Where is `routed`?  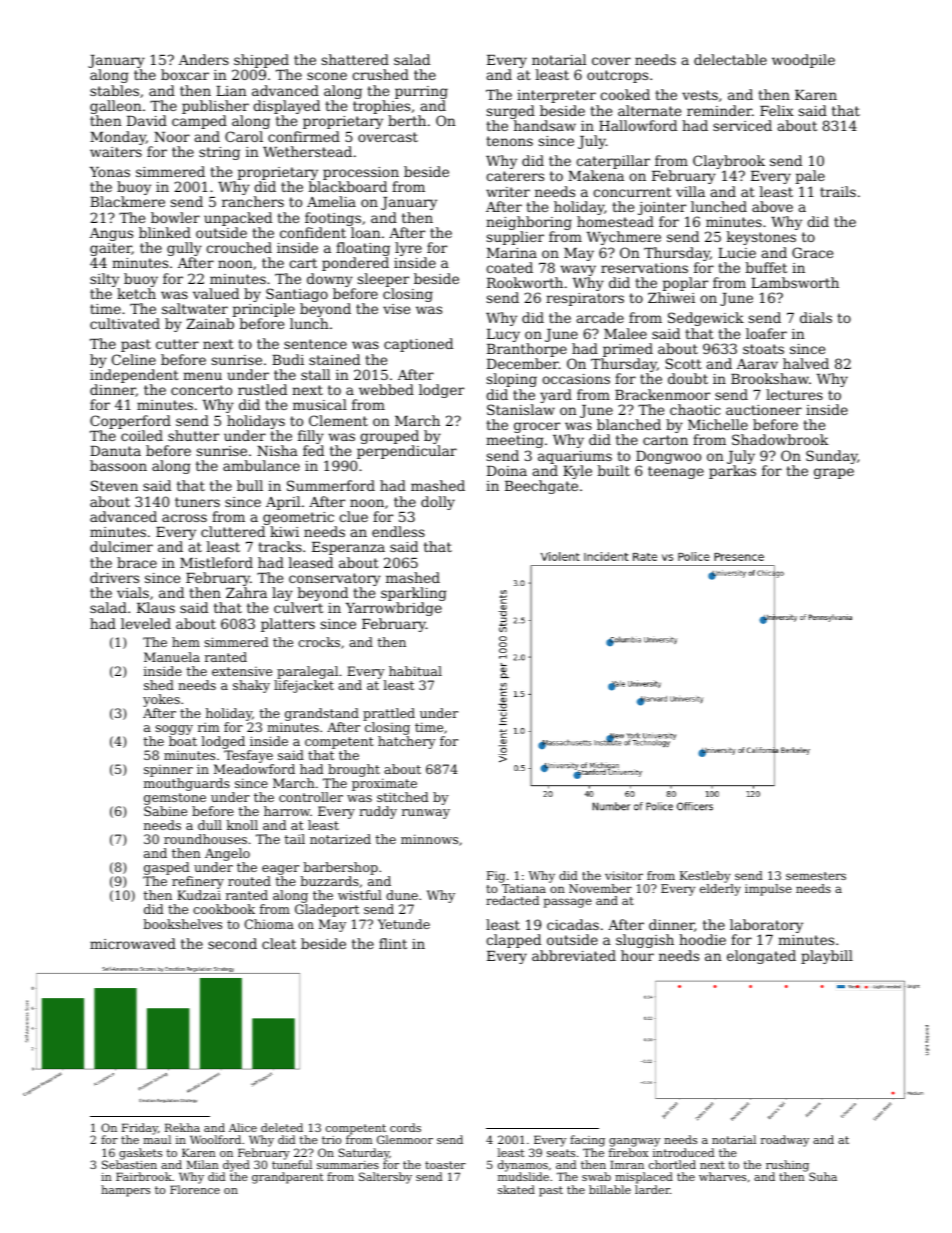
routed is located at coordinates (249, 881).
